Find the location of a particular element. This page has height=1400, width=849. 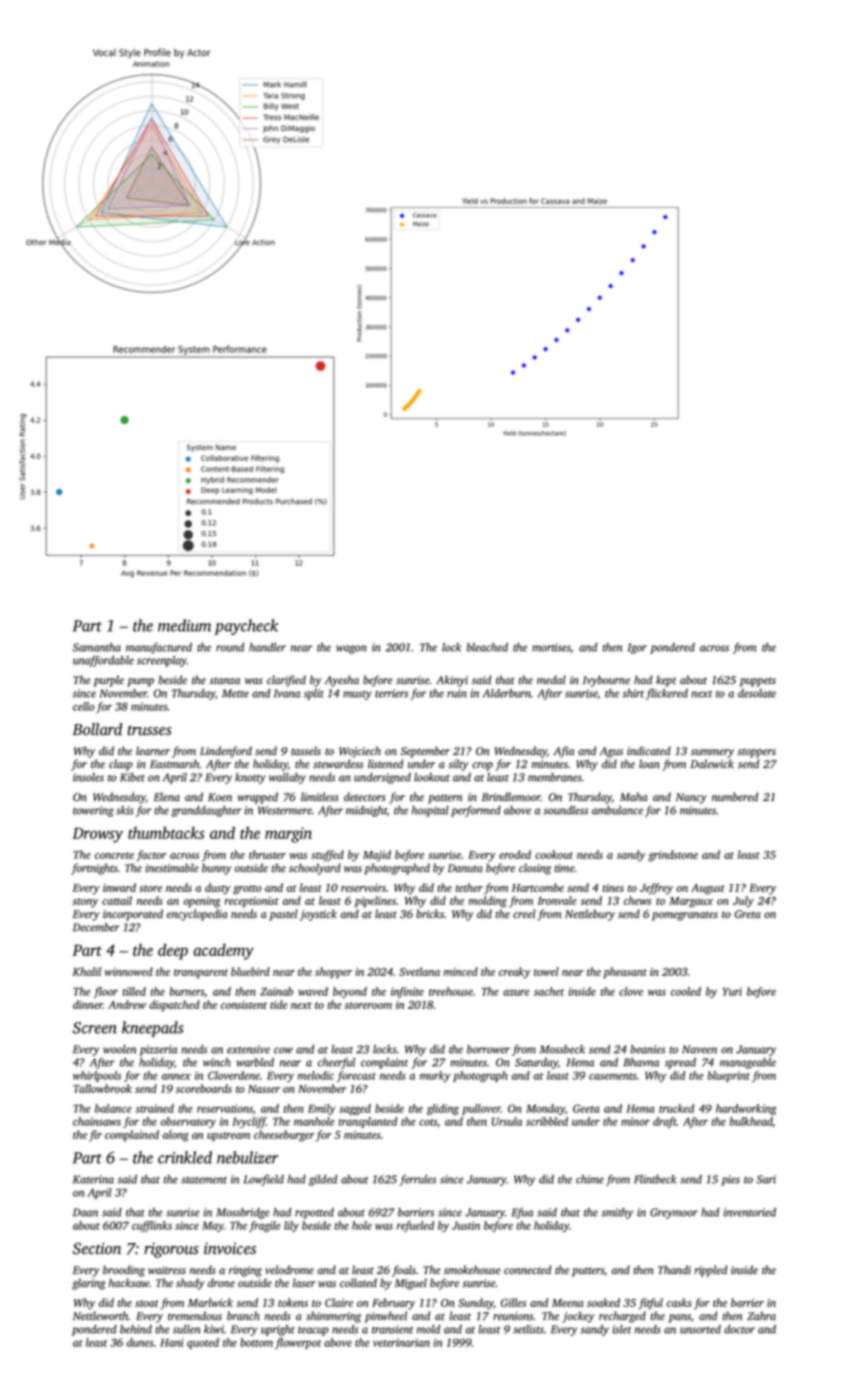

cufflinks is located at coordinates (152, 1226).
